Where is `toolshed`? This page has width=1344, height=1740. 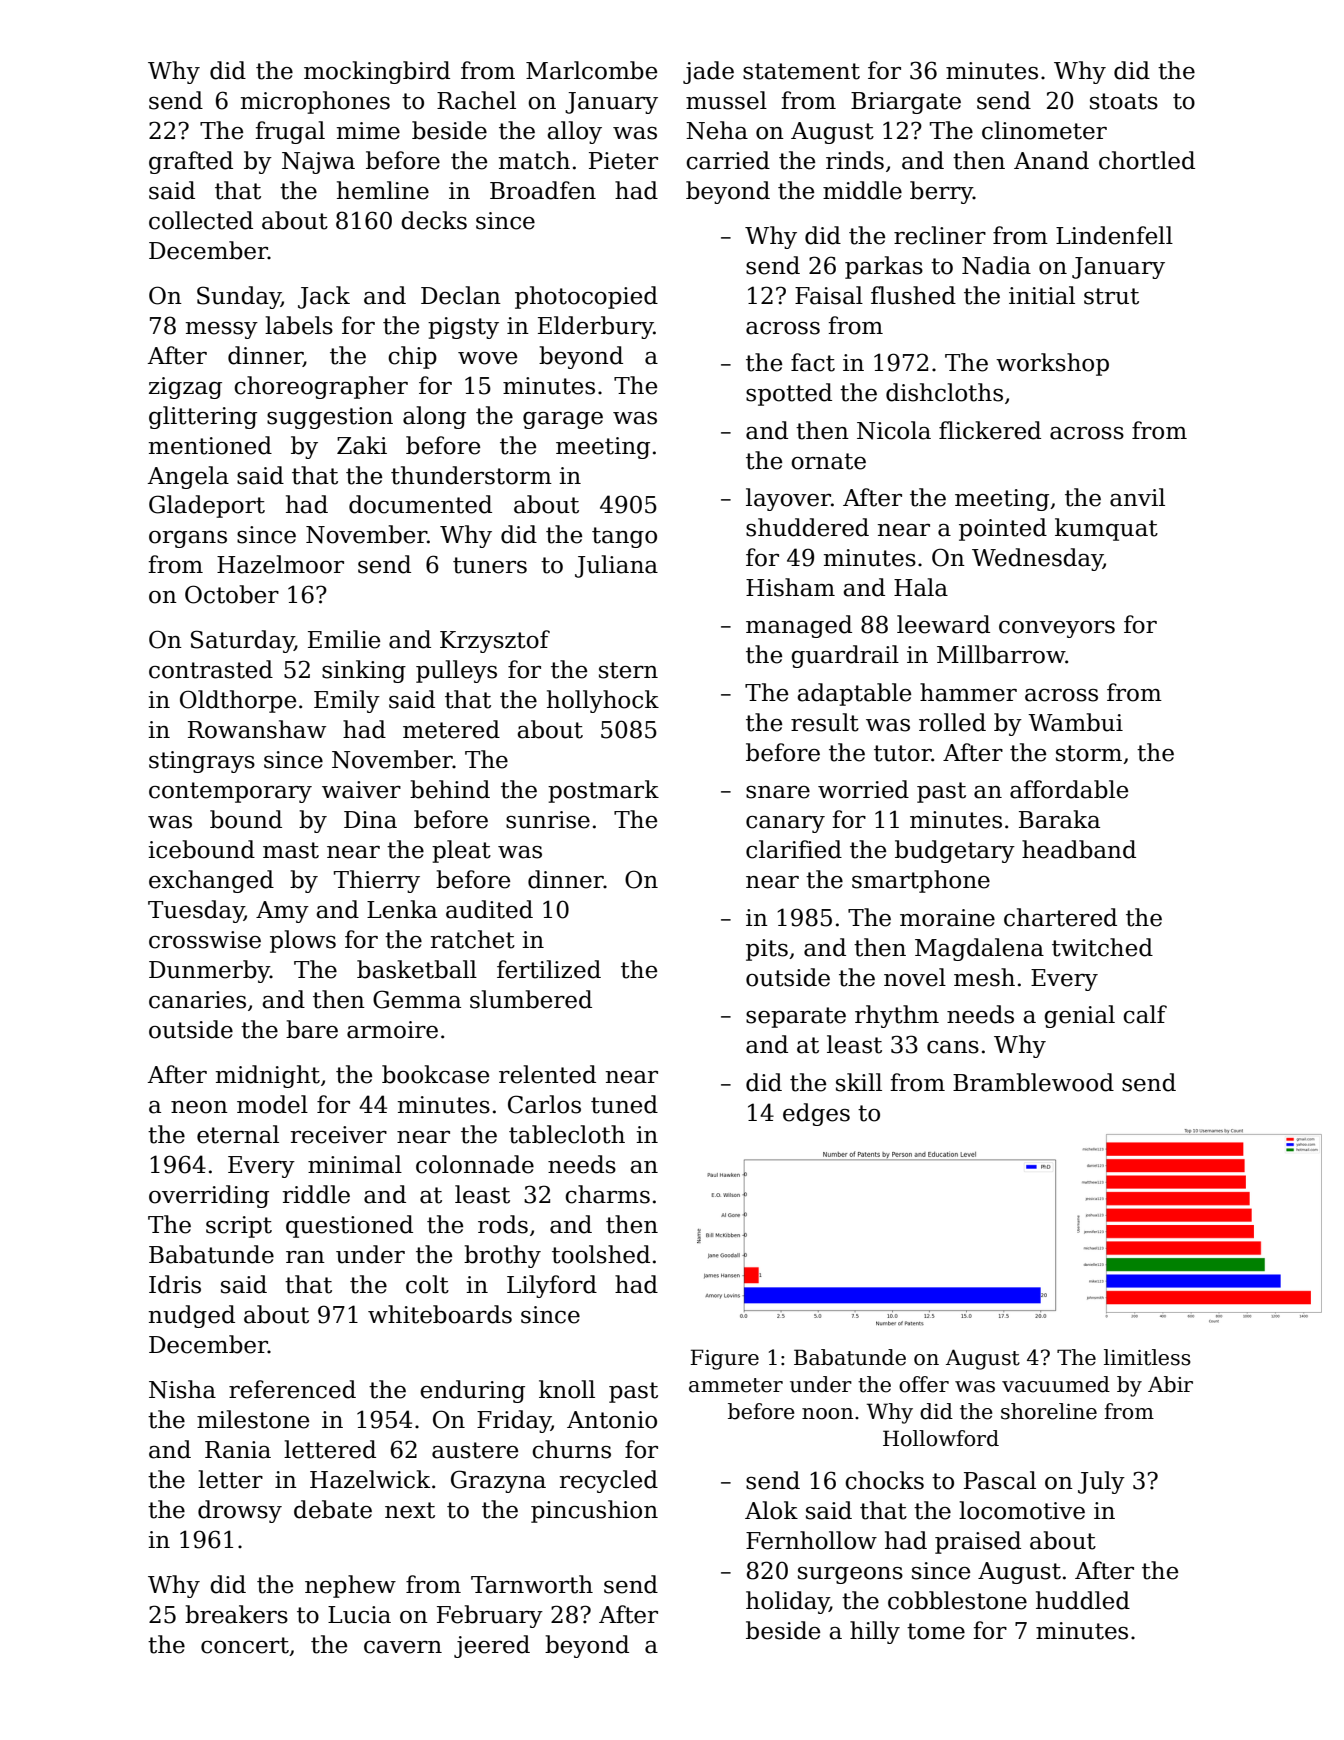 toolshed is located at coordinates (601, 1254).
